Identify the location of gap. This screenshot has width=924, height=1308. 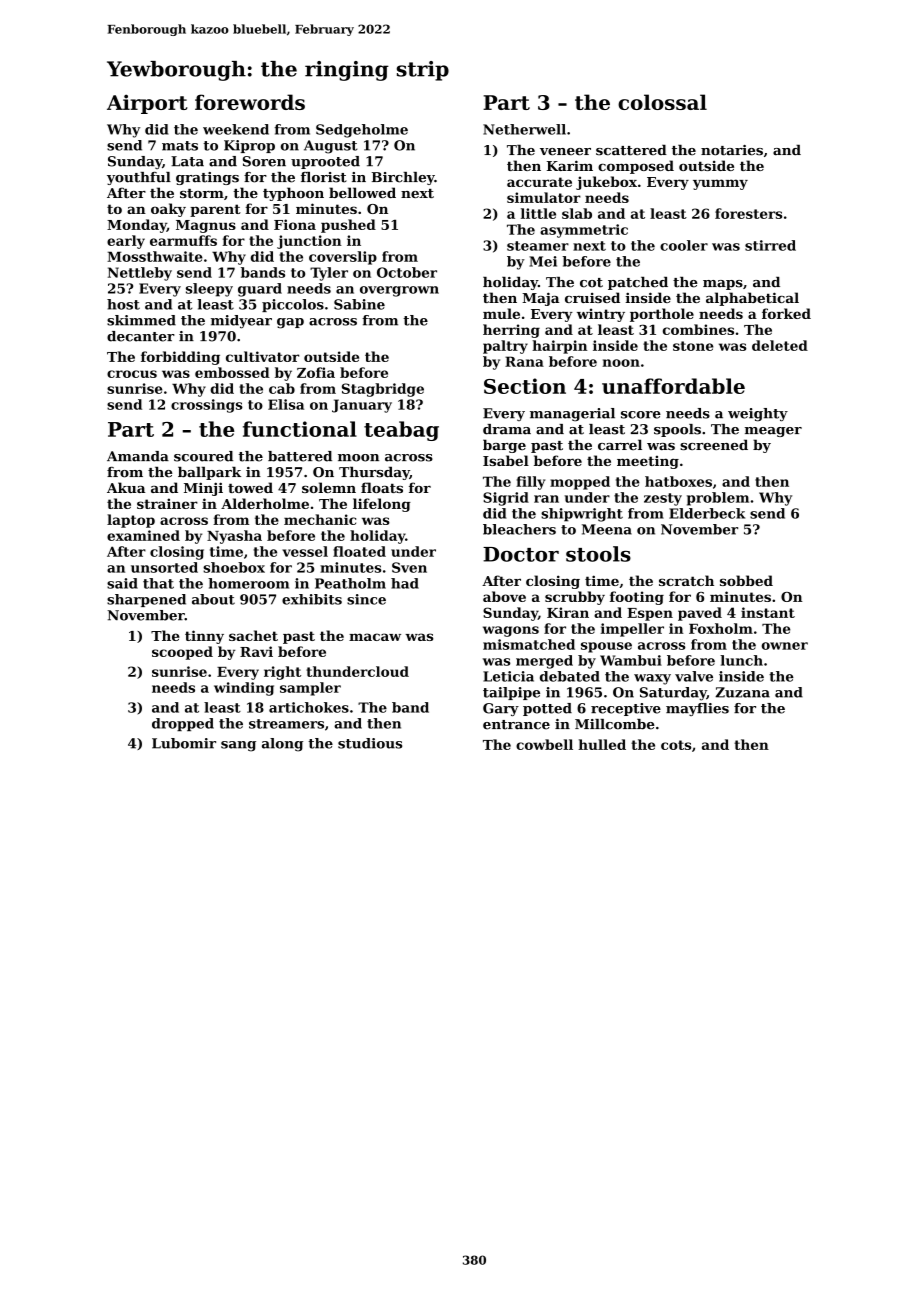
(290, 323).
